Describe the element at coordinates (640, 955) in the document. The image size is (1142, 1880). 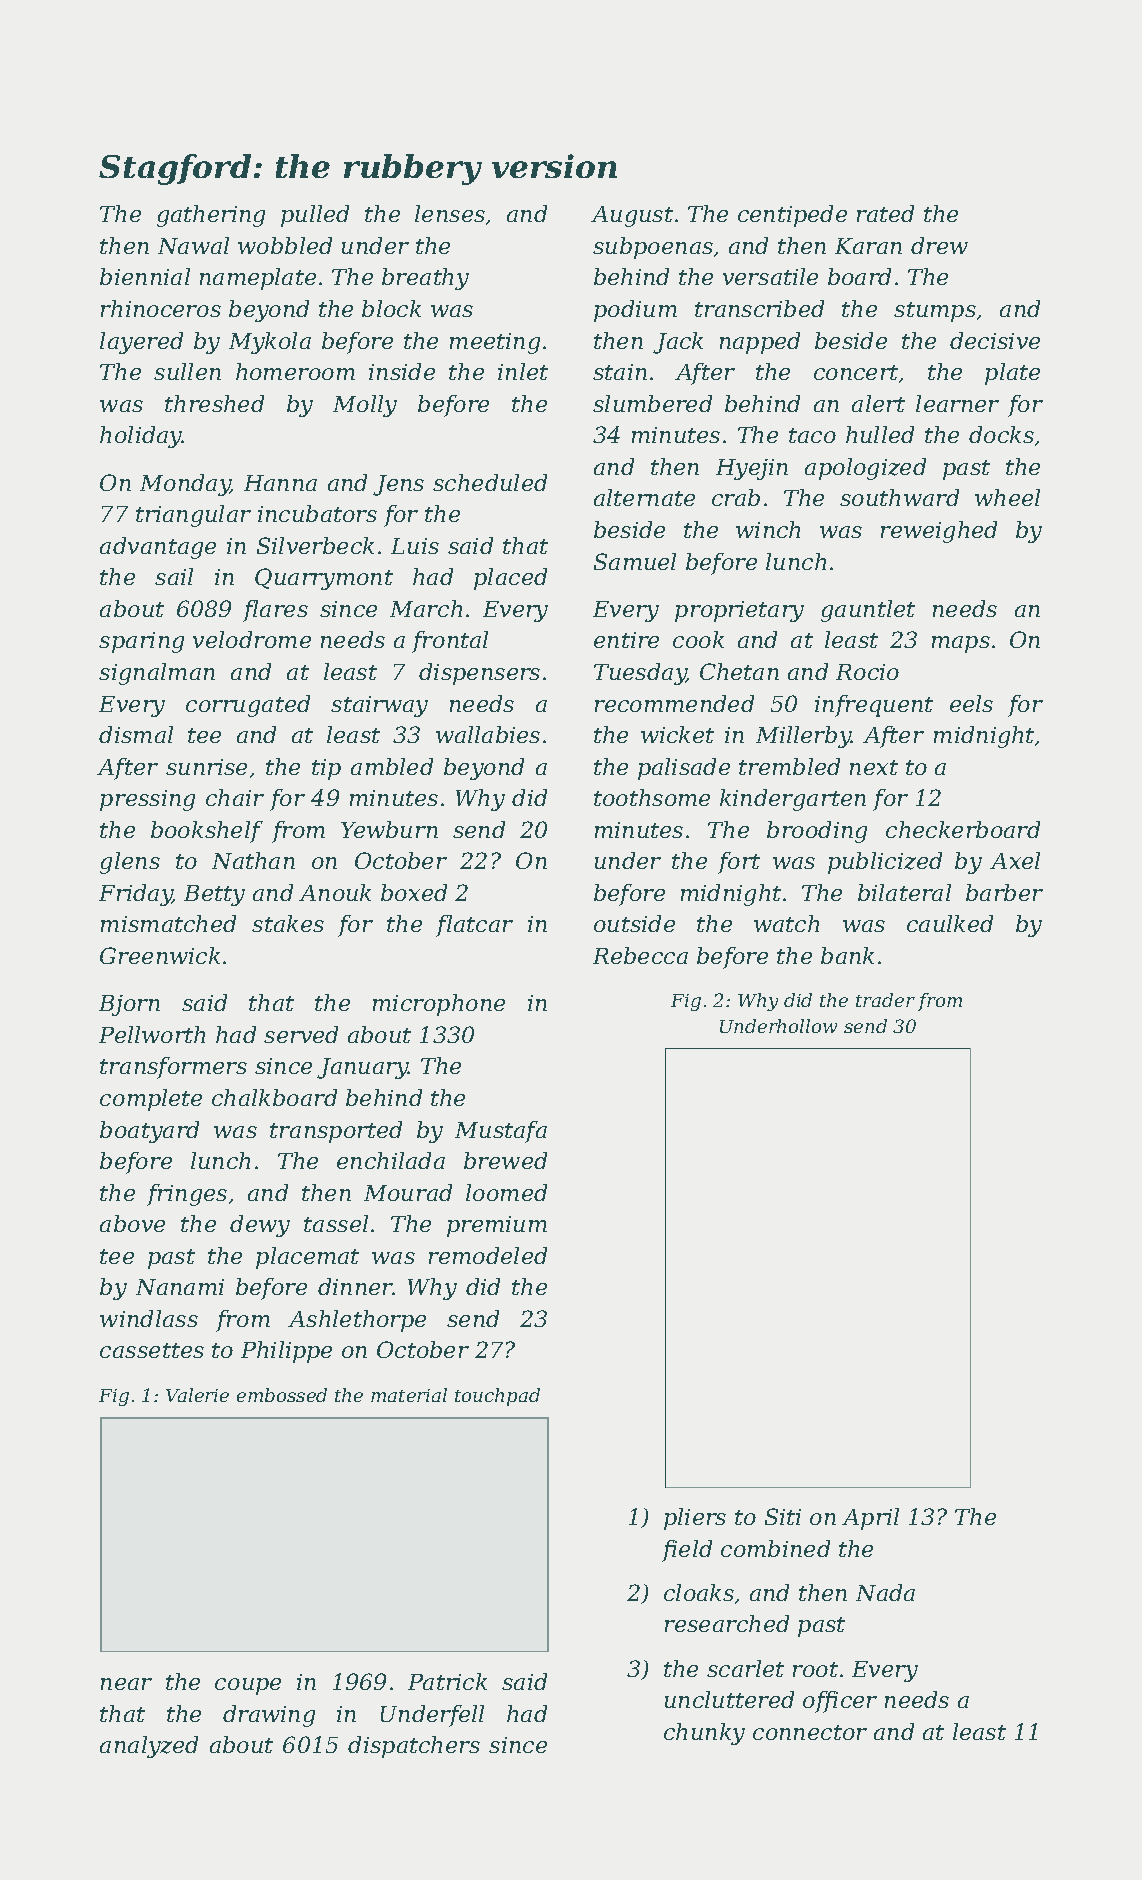
I see `Rebecca` at that location.
